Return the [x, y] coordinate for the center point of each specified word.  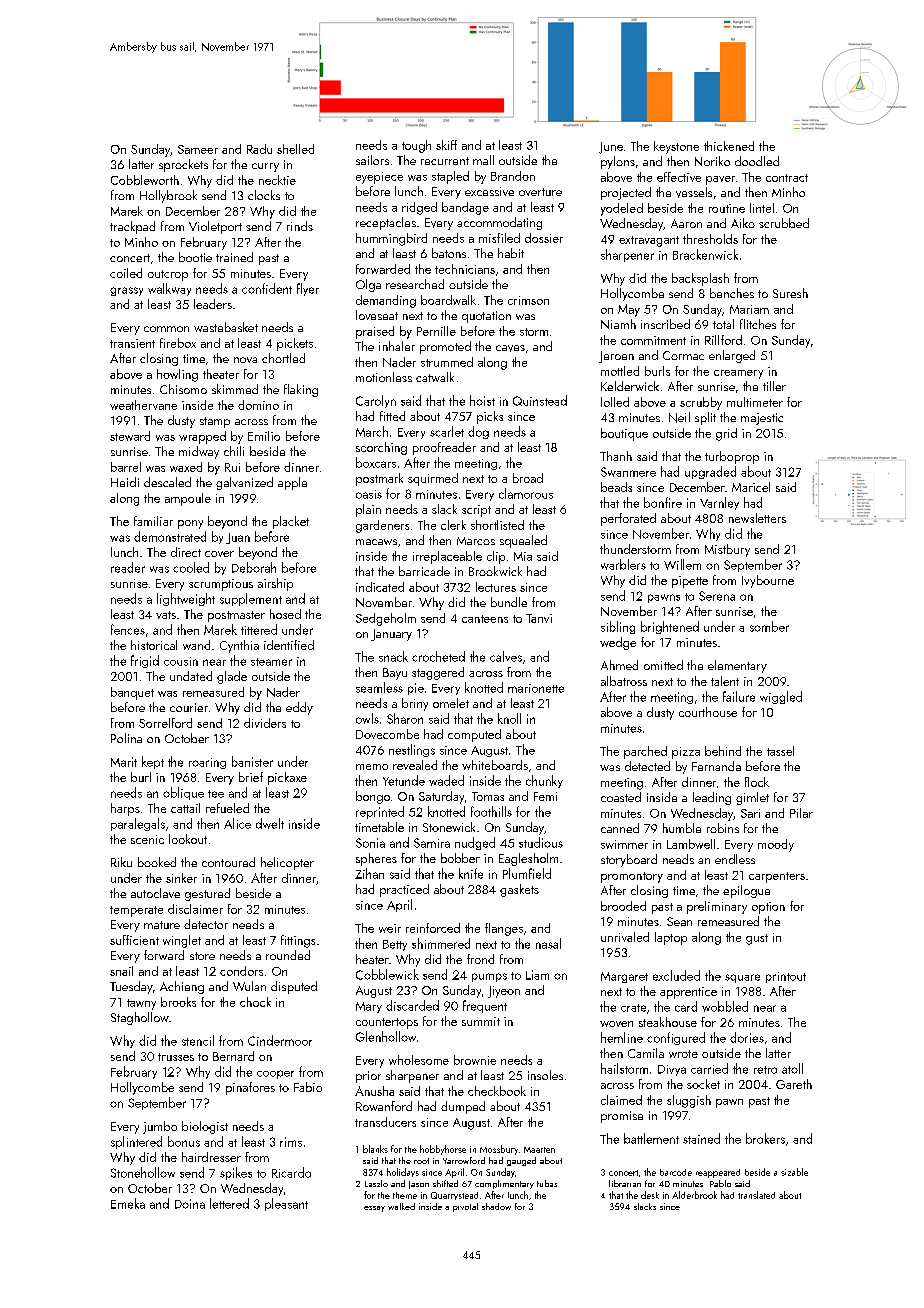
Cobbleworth [145, 180]
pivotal [465, 1207]
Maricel [751, 487]
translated [756, 1195]
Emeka [128, 1203]
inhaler [397, 346]
